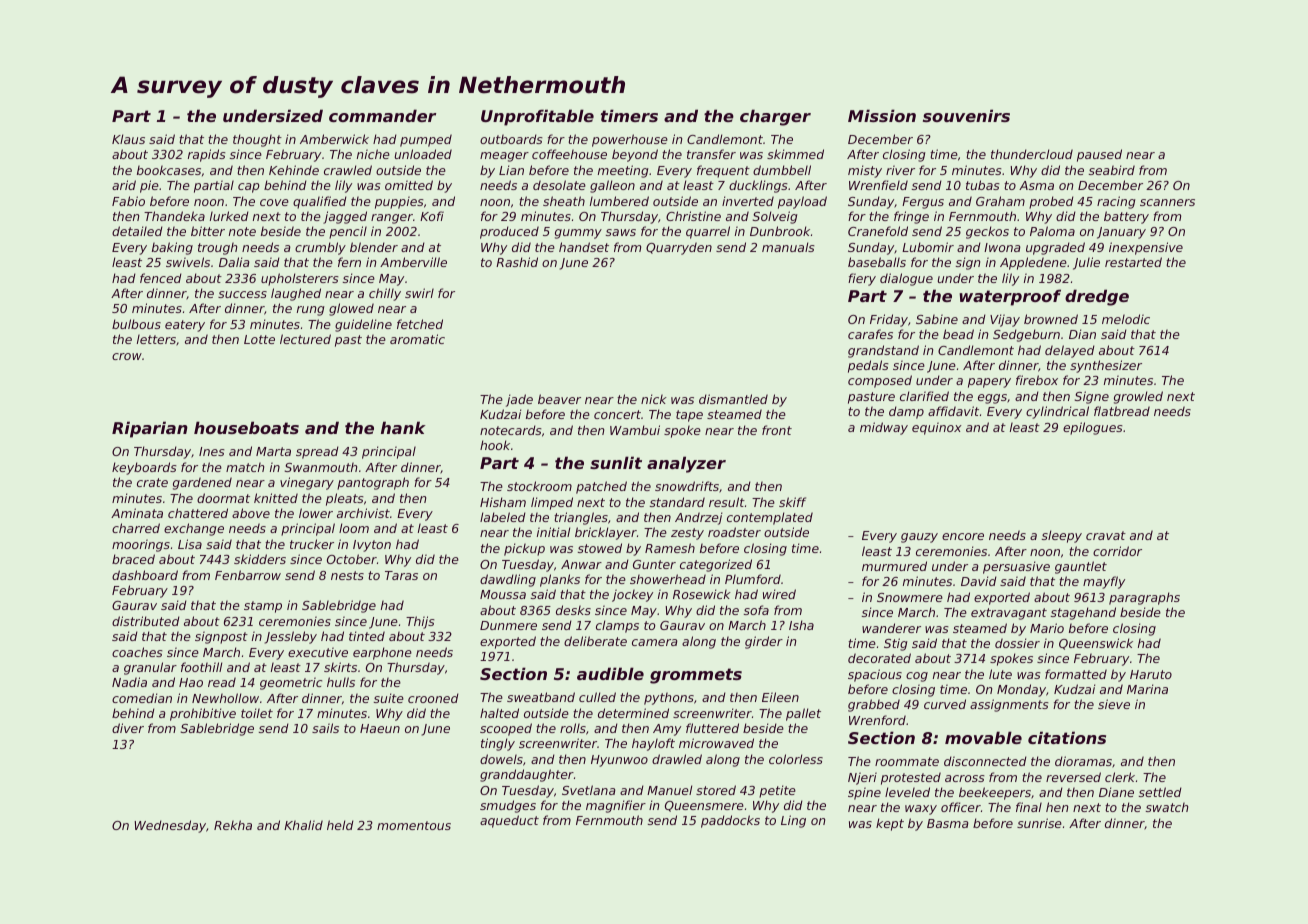 The image size is (1308, 924). What do you see at coordinates (128, 139) in the screenshot?
I see `Klaus` at bounding box center [128, 139].
